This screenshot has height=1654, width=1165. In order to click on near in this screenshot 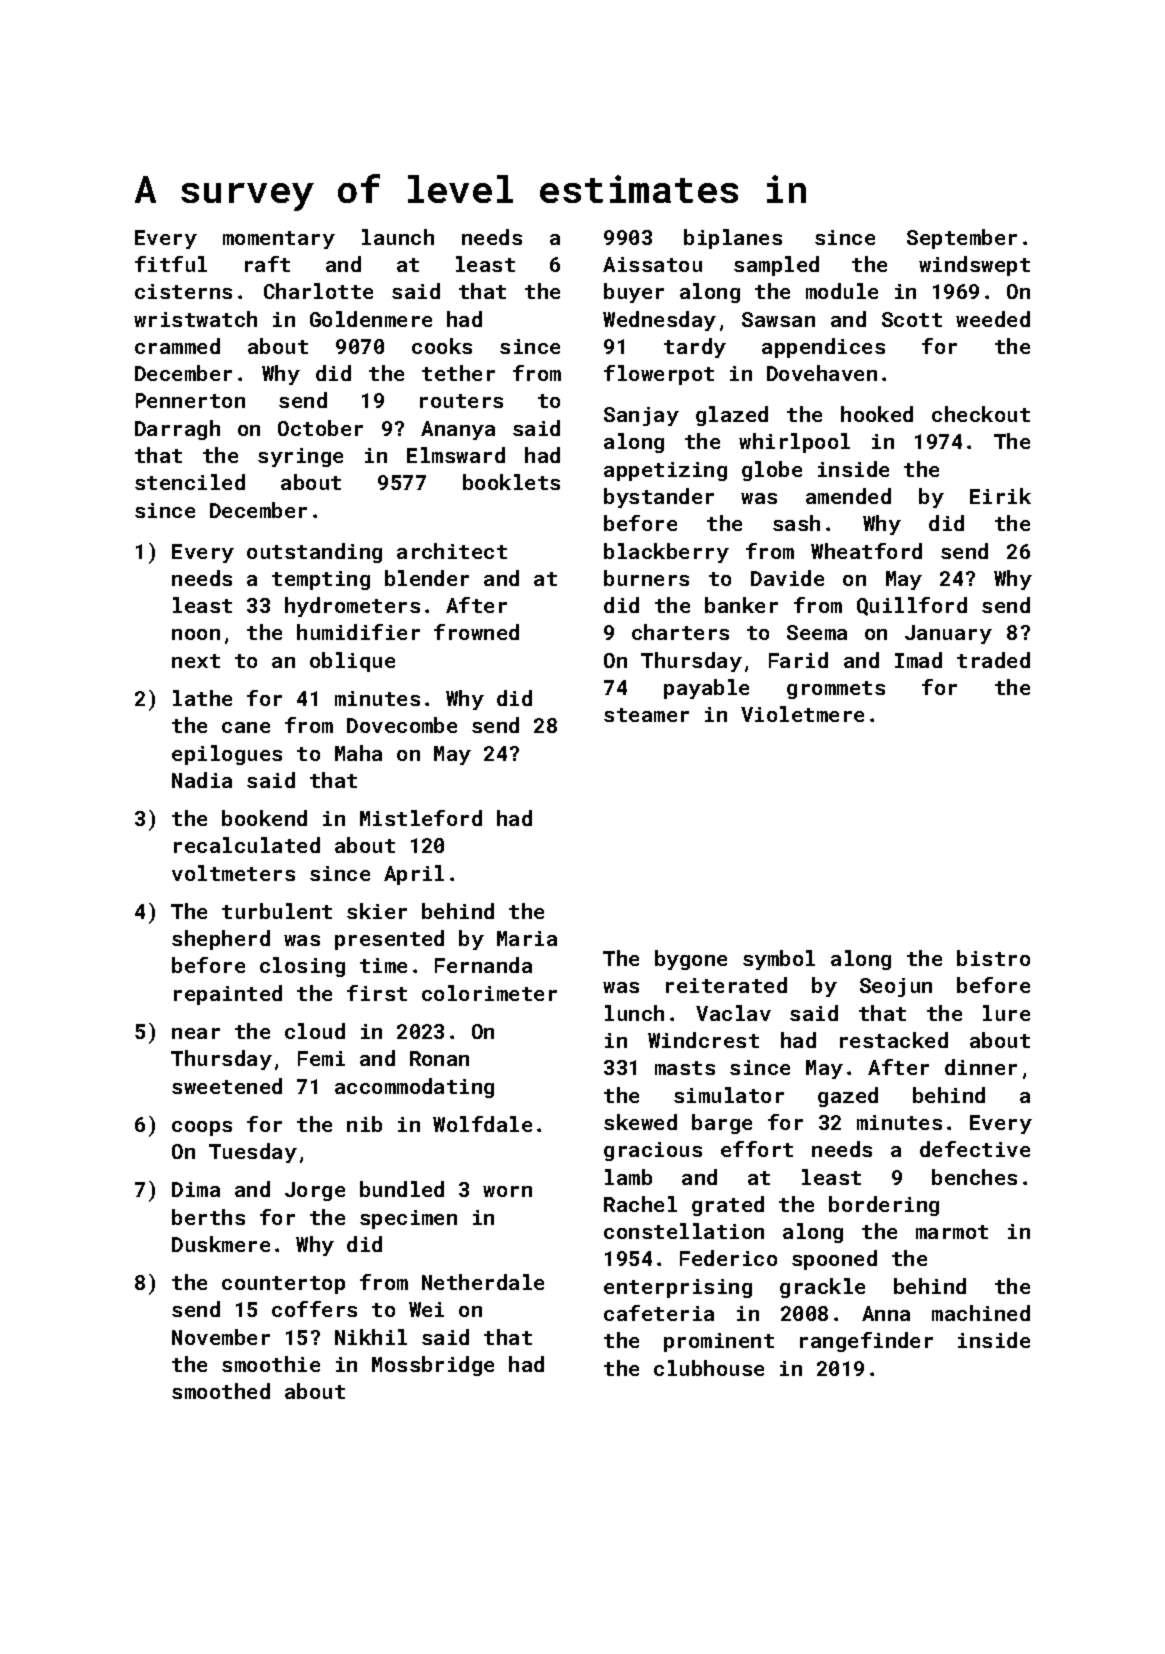, I will do `click(196, 1033)`.
